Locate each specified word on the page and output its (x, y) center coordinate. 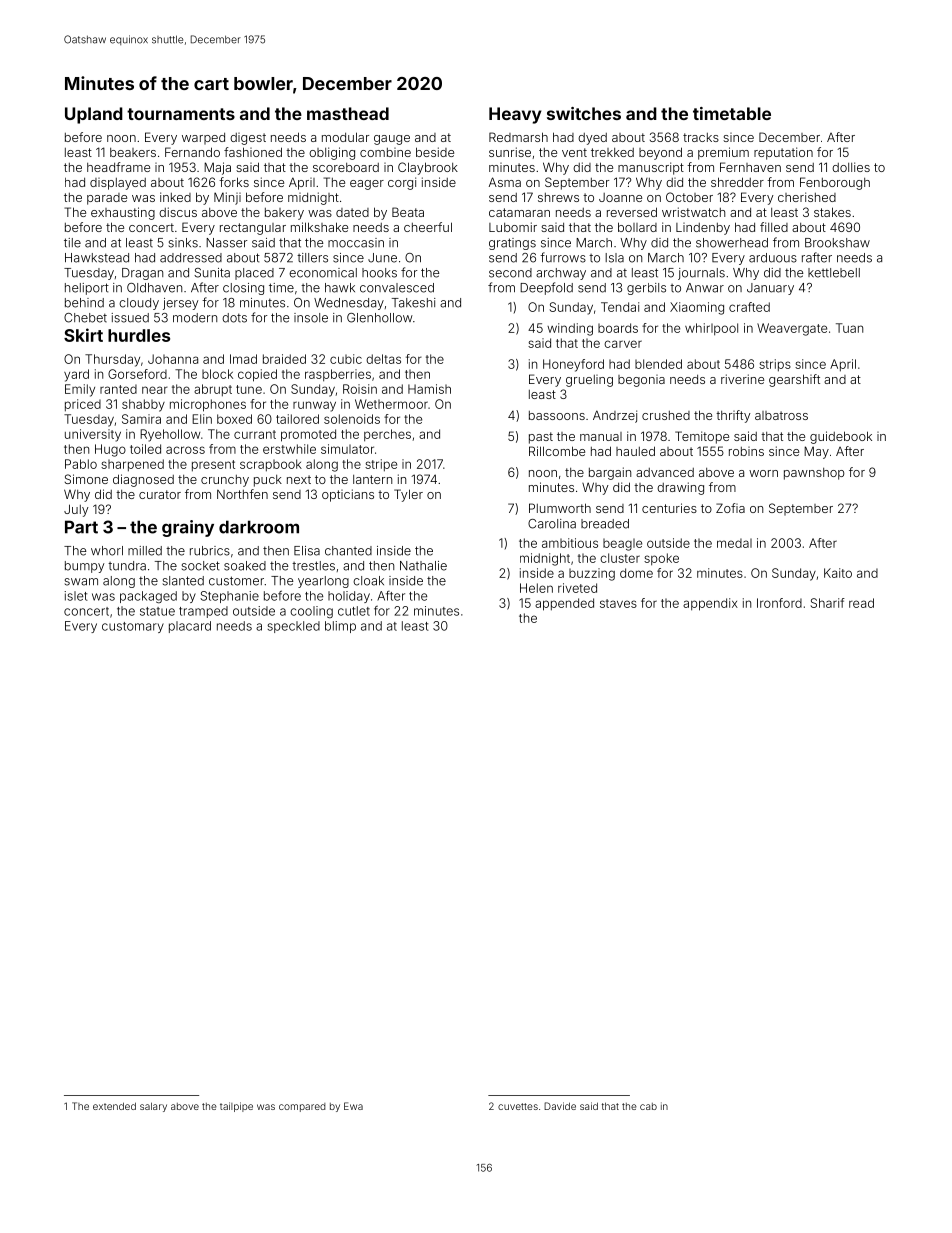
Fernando (192, 152)
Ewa (353, 1106)
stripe (381, 465)
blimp (340, 627)
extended (114, 1106)
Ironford (779, 603)
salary (153, 1107)
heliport (87, 289)
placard (190, 627)
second (510, 273)
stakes (832, 212)
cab (648, 1106)
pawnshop (814, 474)
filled (774, 227)
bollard (637, 227)
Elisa (307, 551)
